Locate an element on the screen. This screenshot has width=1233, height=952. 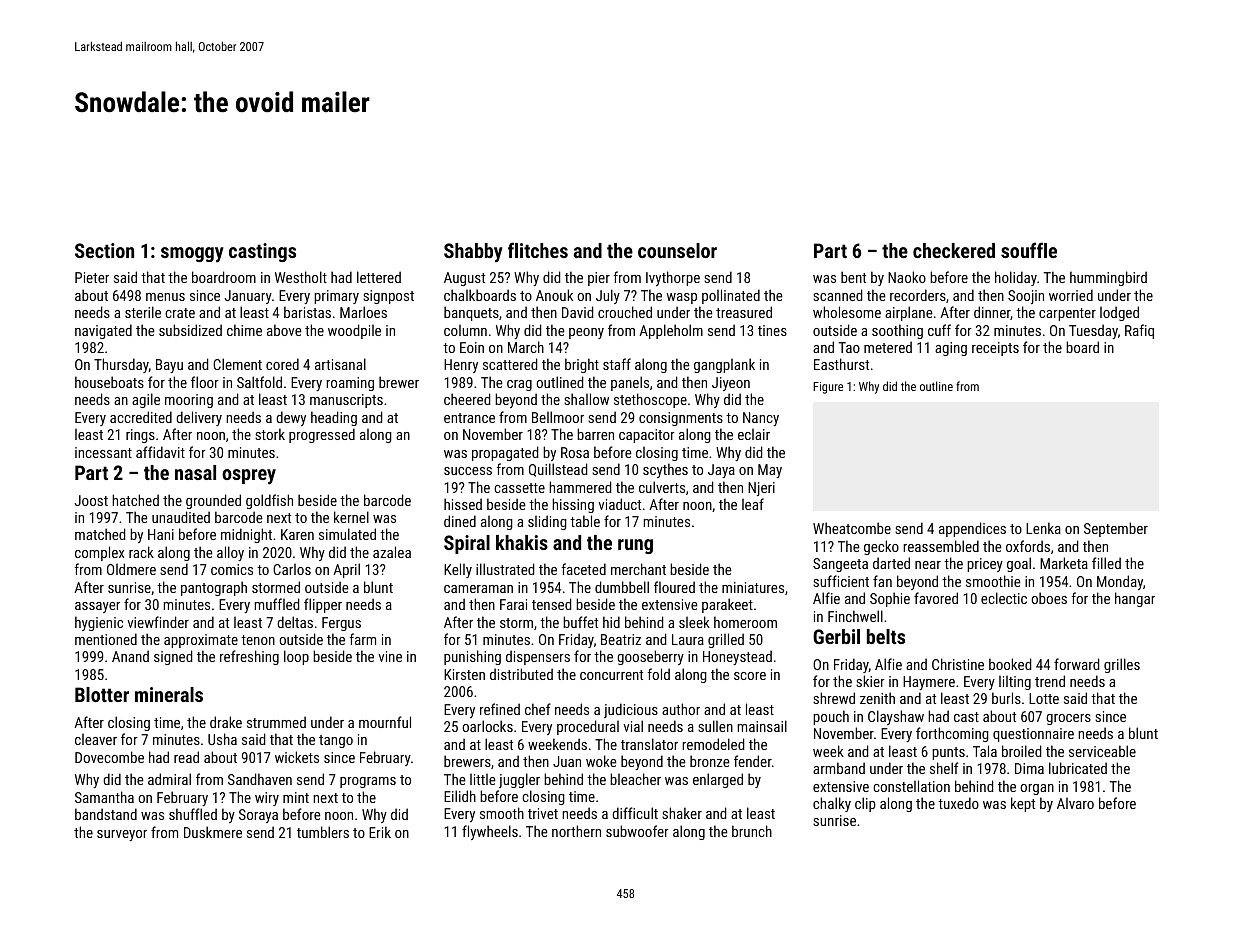
May is located at coordinates (770, 471).
